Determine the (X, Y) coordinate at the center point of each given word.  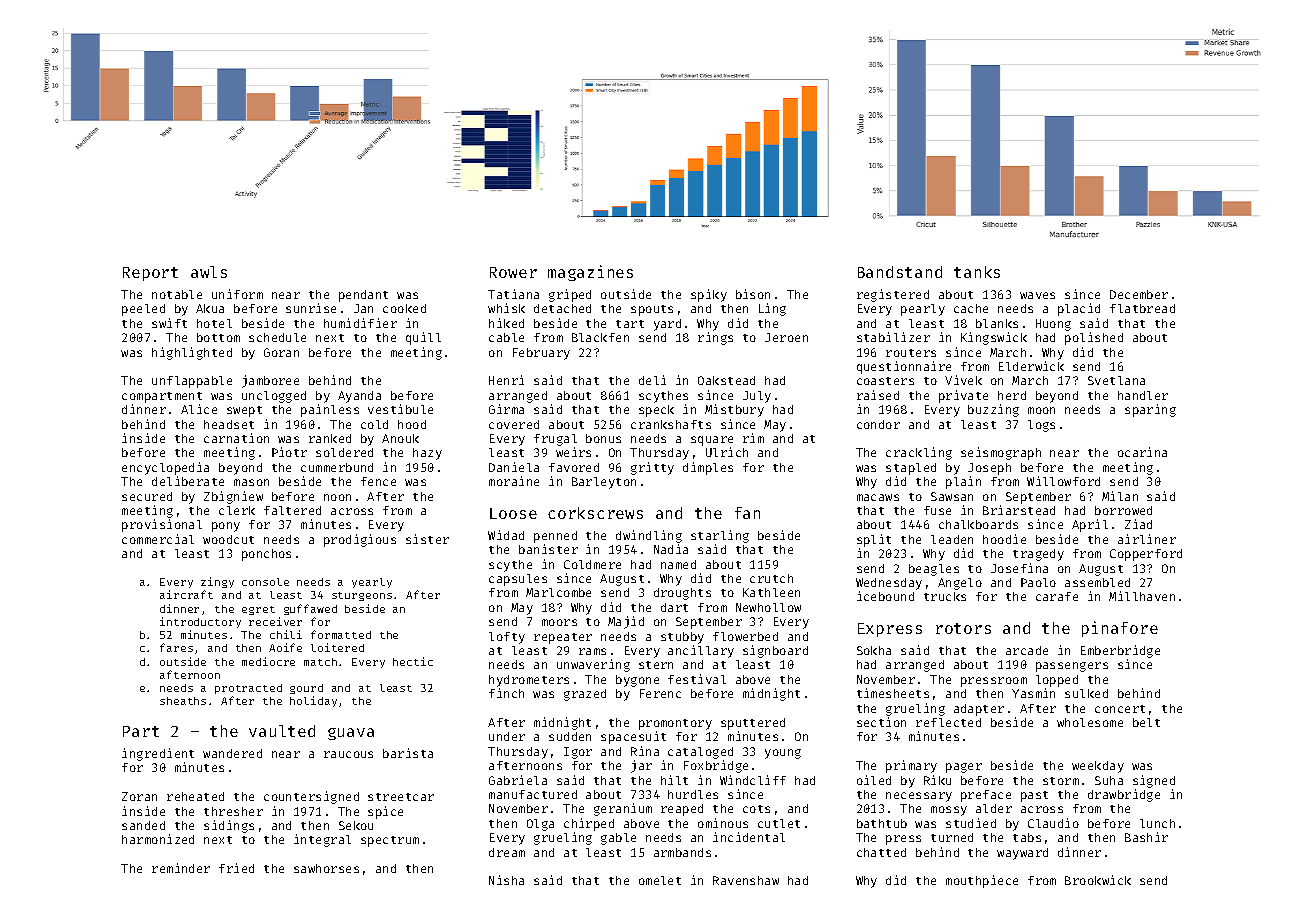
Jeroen (786, 337)
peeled (143, 310)
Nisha (506, 880)
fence (378, 481)
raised (878, 395)
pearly (923, 310)
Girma (506, 409)
